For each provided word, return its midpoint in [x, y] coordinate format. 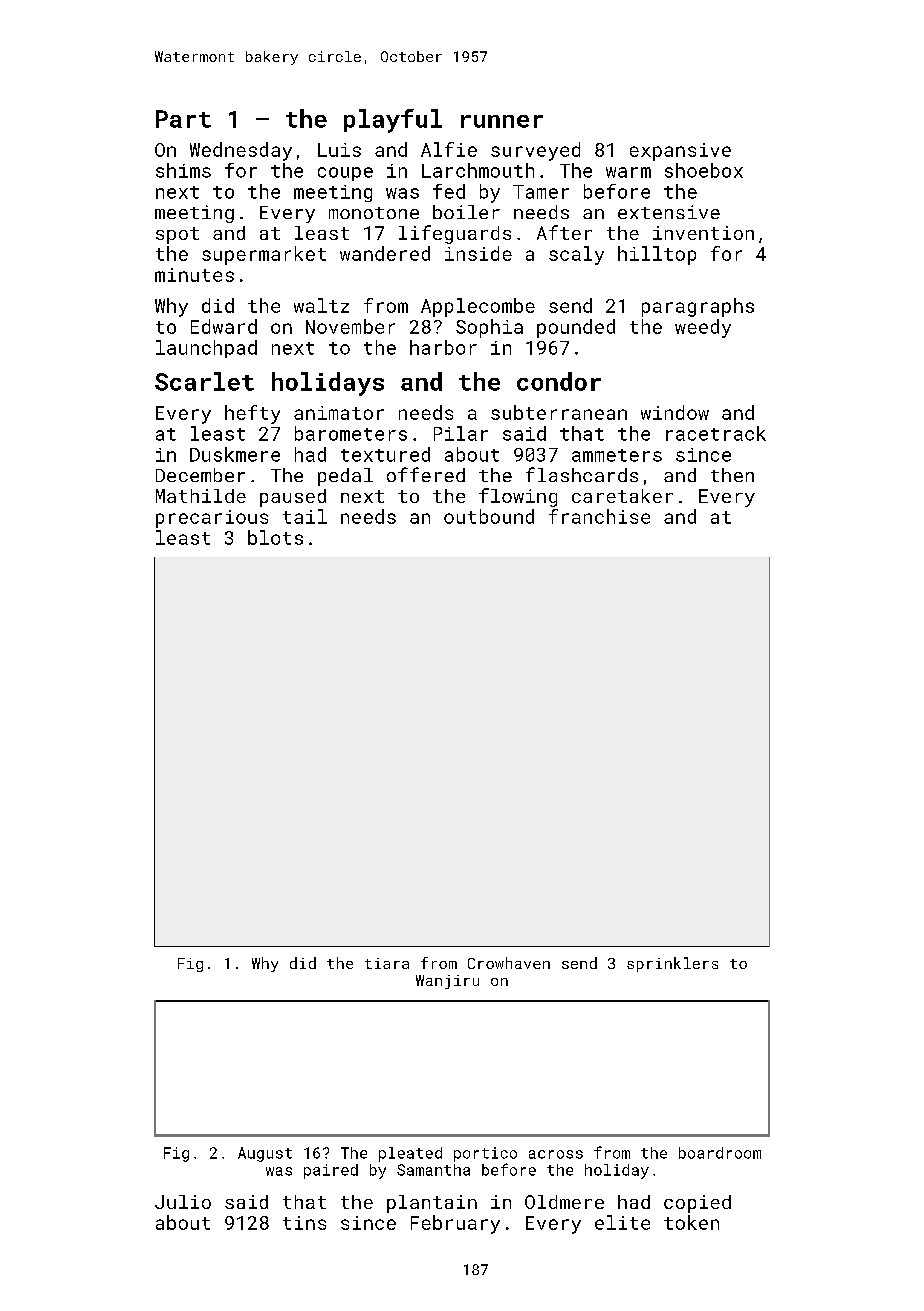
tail [305, 516]
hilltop [657, 255]
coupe [345, 174]
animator [339, 413]
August [265, 1154]
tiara [387, 963]
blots [275, 537]
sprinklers [672, 964]
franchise [599, 516]
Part [183, 119]
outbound [489, 516]
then [732, 475]
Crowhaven [509, 963]
